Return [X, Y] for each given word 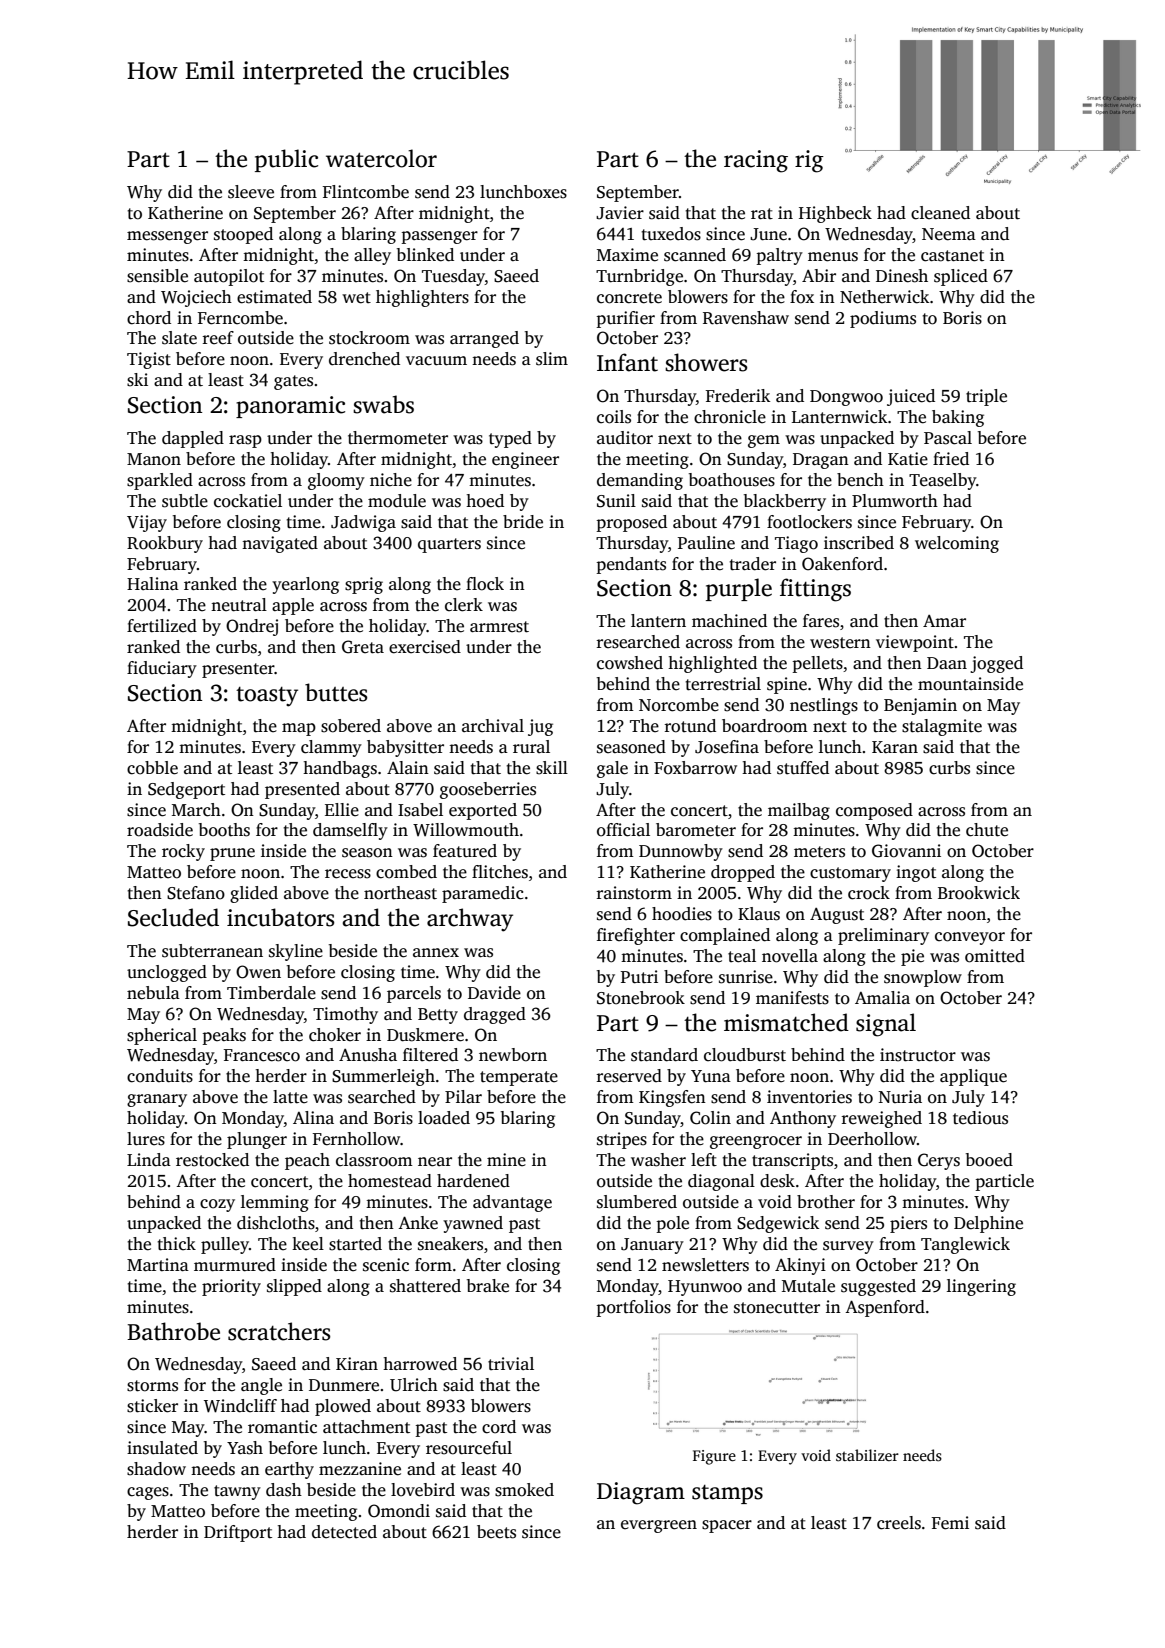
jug [540, 727]
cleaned [940, 213]
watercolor [381, 158]
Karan [895, 747]
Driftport [238, 1533]
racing [756, 161]
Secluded [173, 917]
